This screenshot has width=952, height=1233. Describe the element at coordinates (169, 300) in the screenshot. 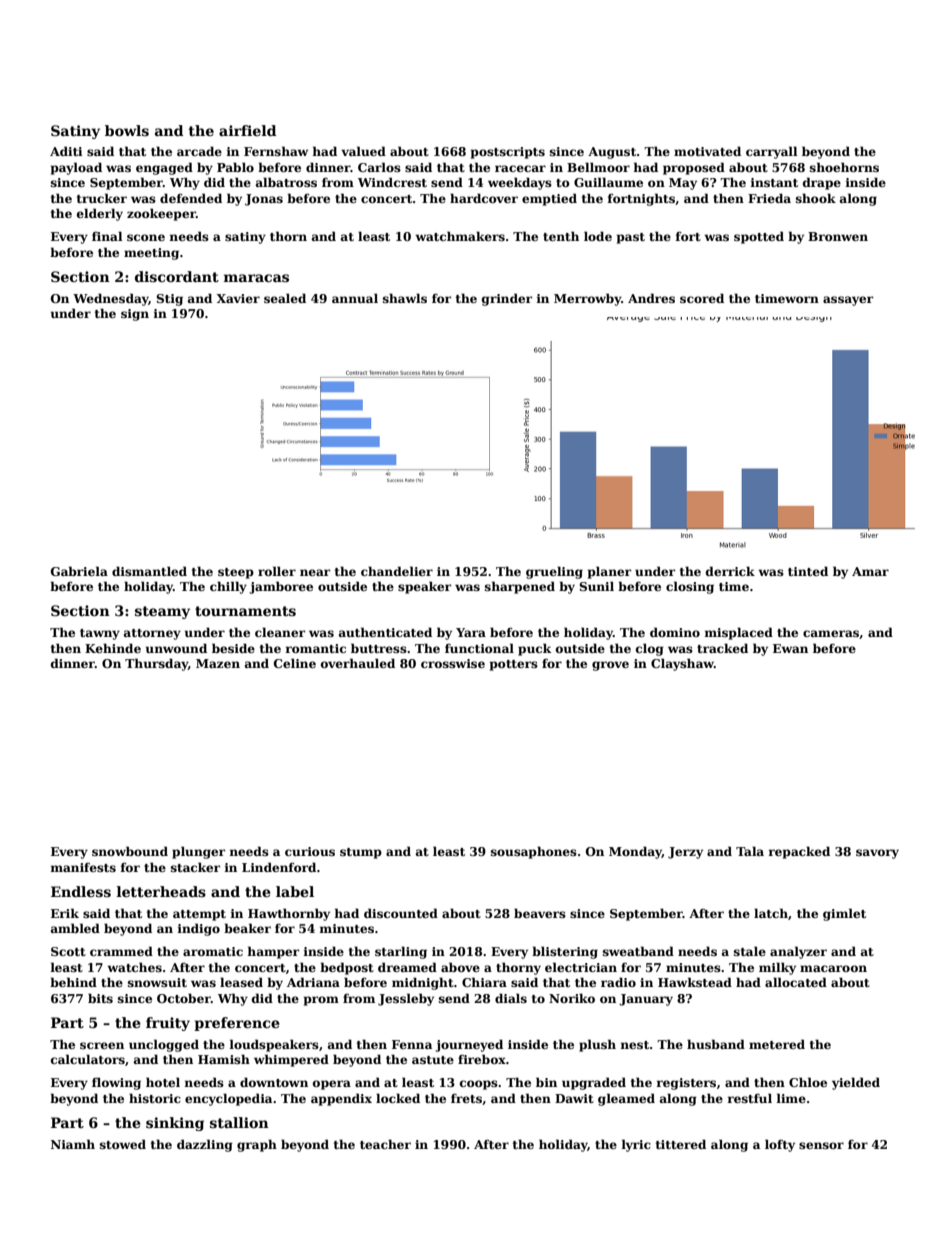

I see `Stig` at that location.
